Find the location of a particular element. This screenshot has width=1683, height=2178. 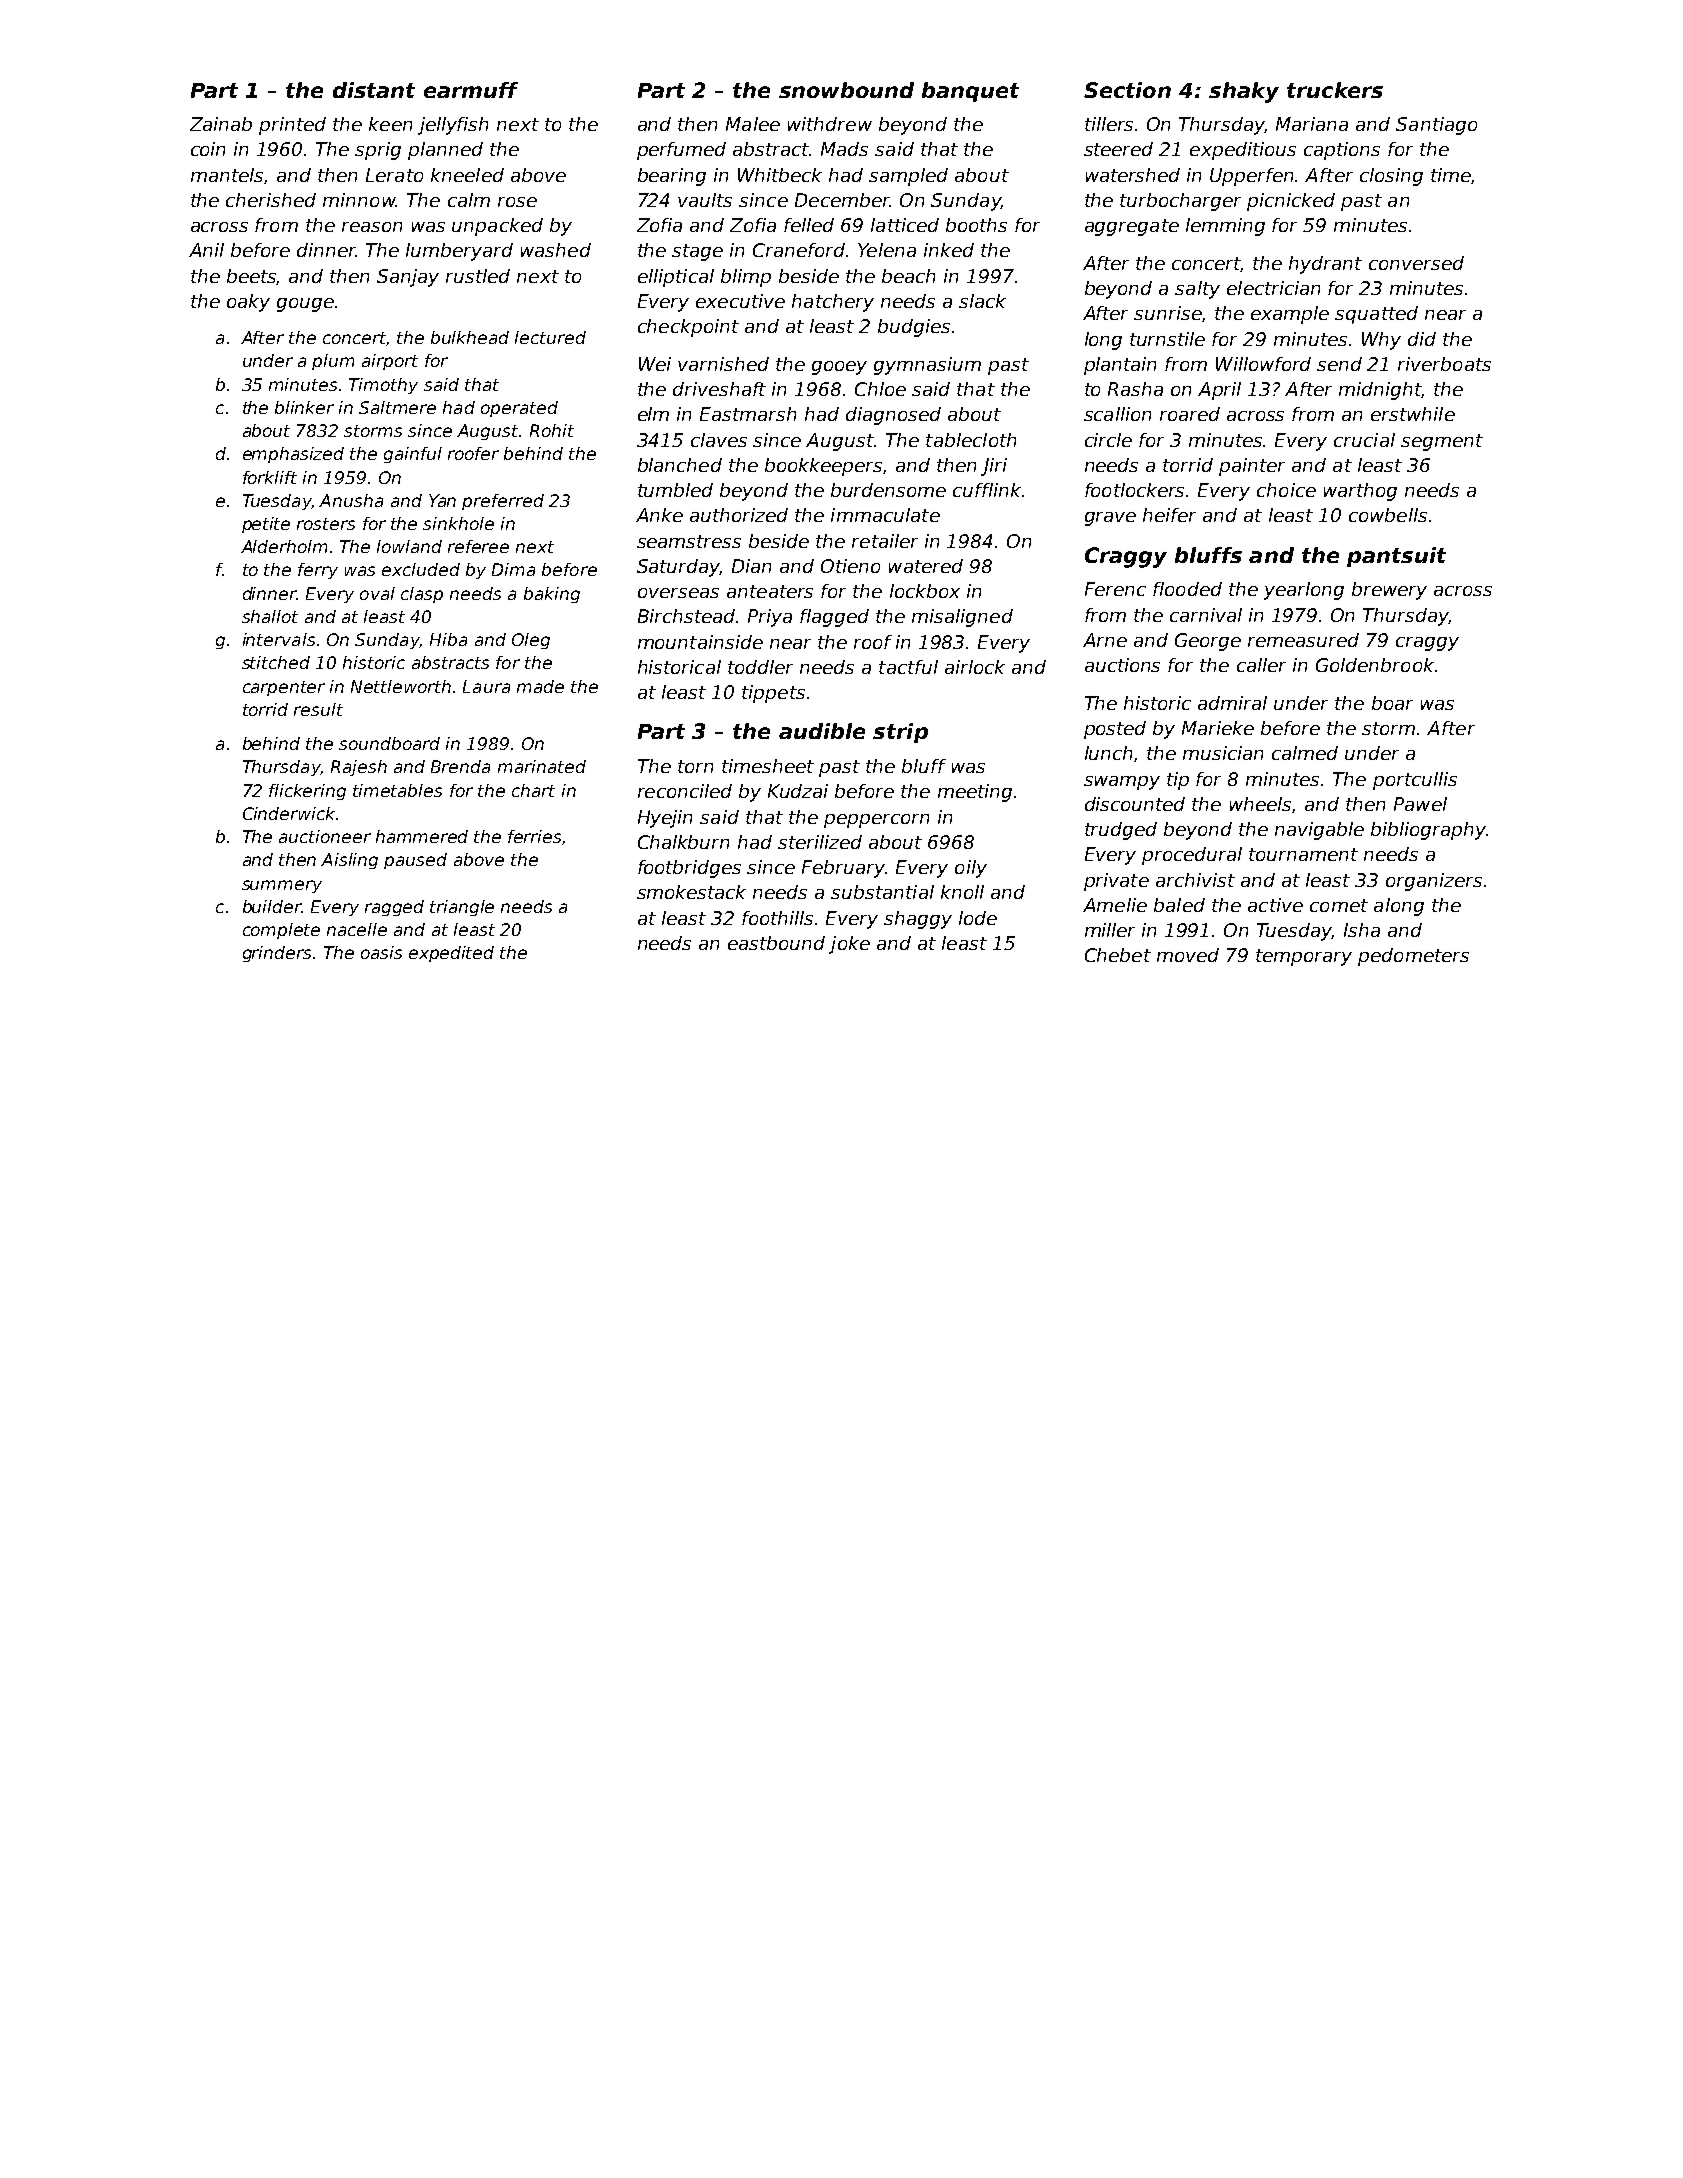

Laura is located at coordinates (486, 686).
